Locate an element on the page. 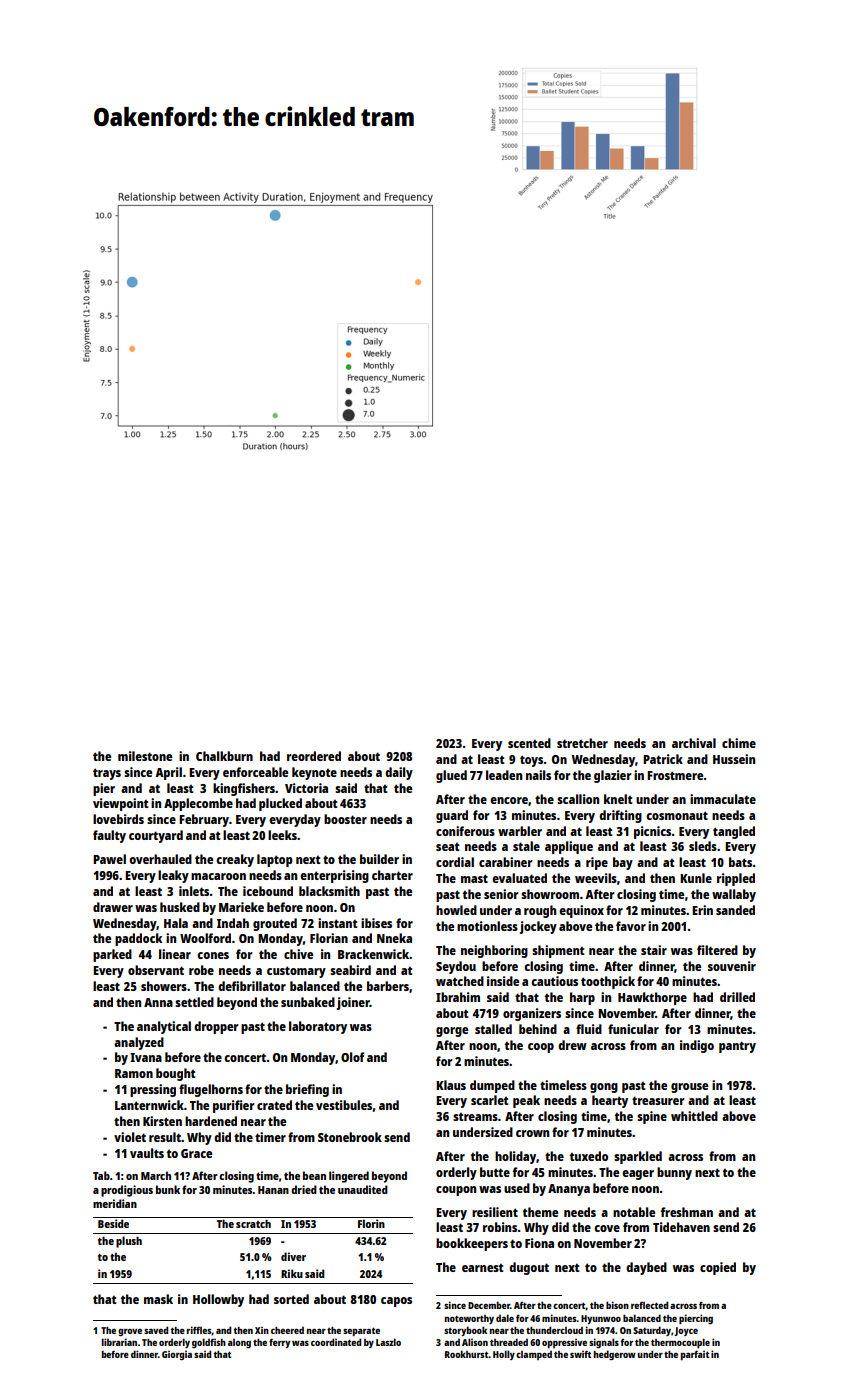 Image resolution: width=849 pixels, height=1400 pixels. pantry is located at coordinates (737, 1047).
